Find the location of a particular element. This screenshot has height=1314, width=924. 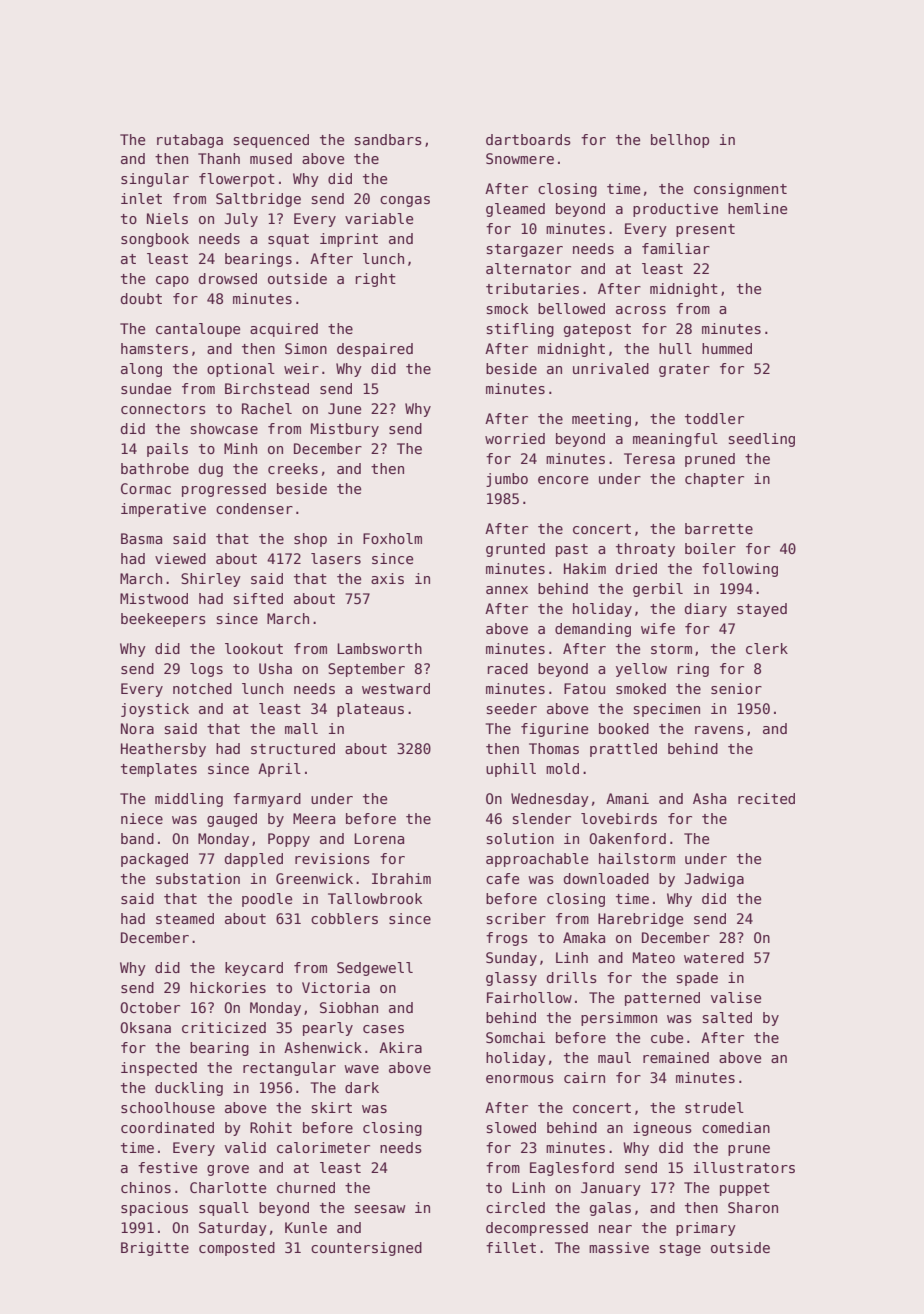

sandbars is located at coordinates (388, 139).
